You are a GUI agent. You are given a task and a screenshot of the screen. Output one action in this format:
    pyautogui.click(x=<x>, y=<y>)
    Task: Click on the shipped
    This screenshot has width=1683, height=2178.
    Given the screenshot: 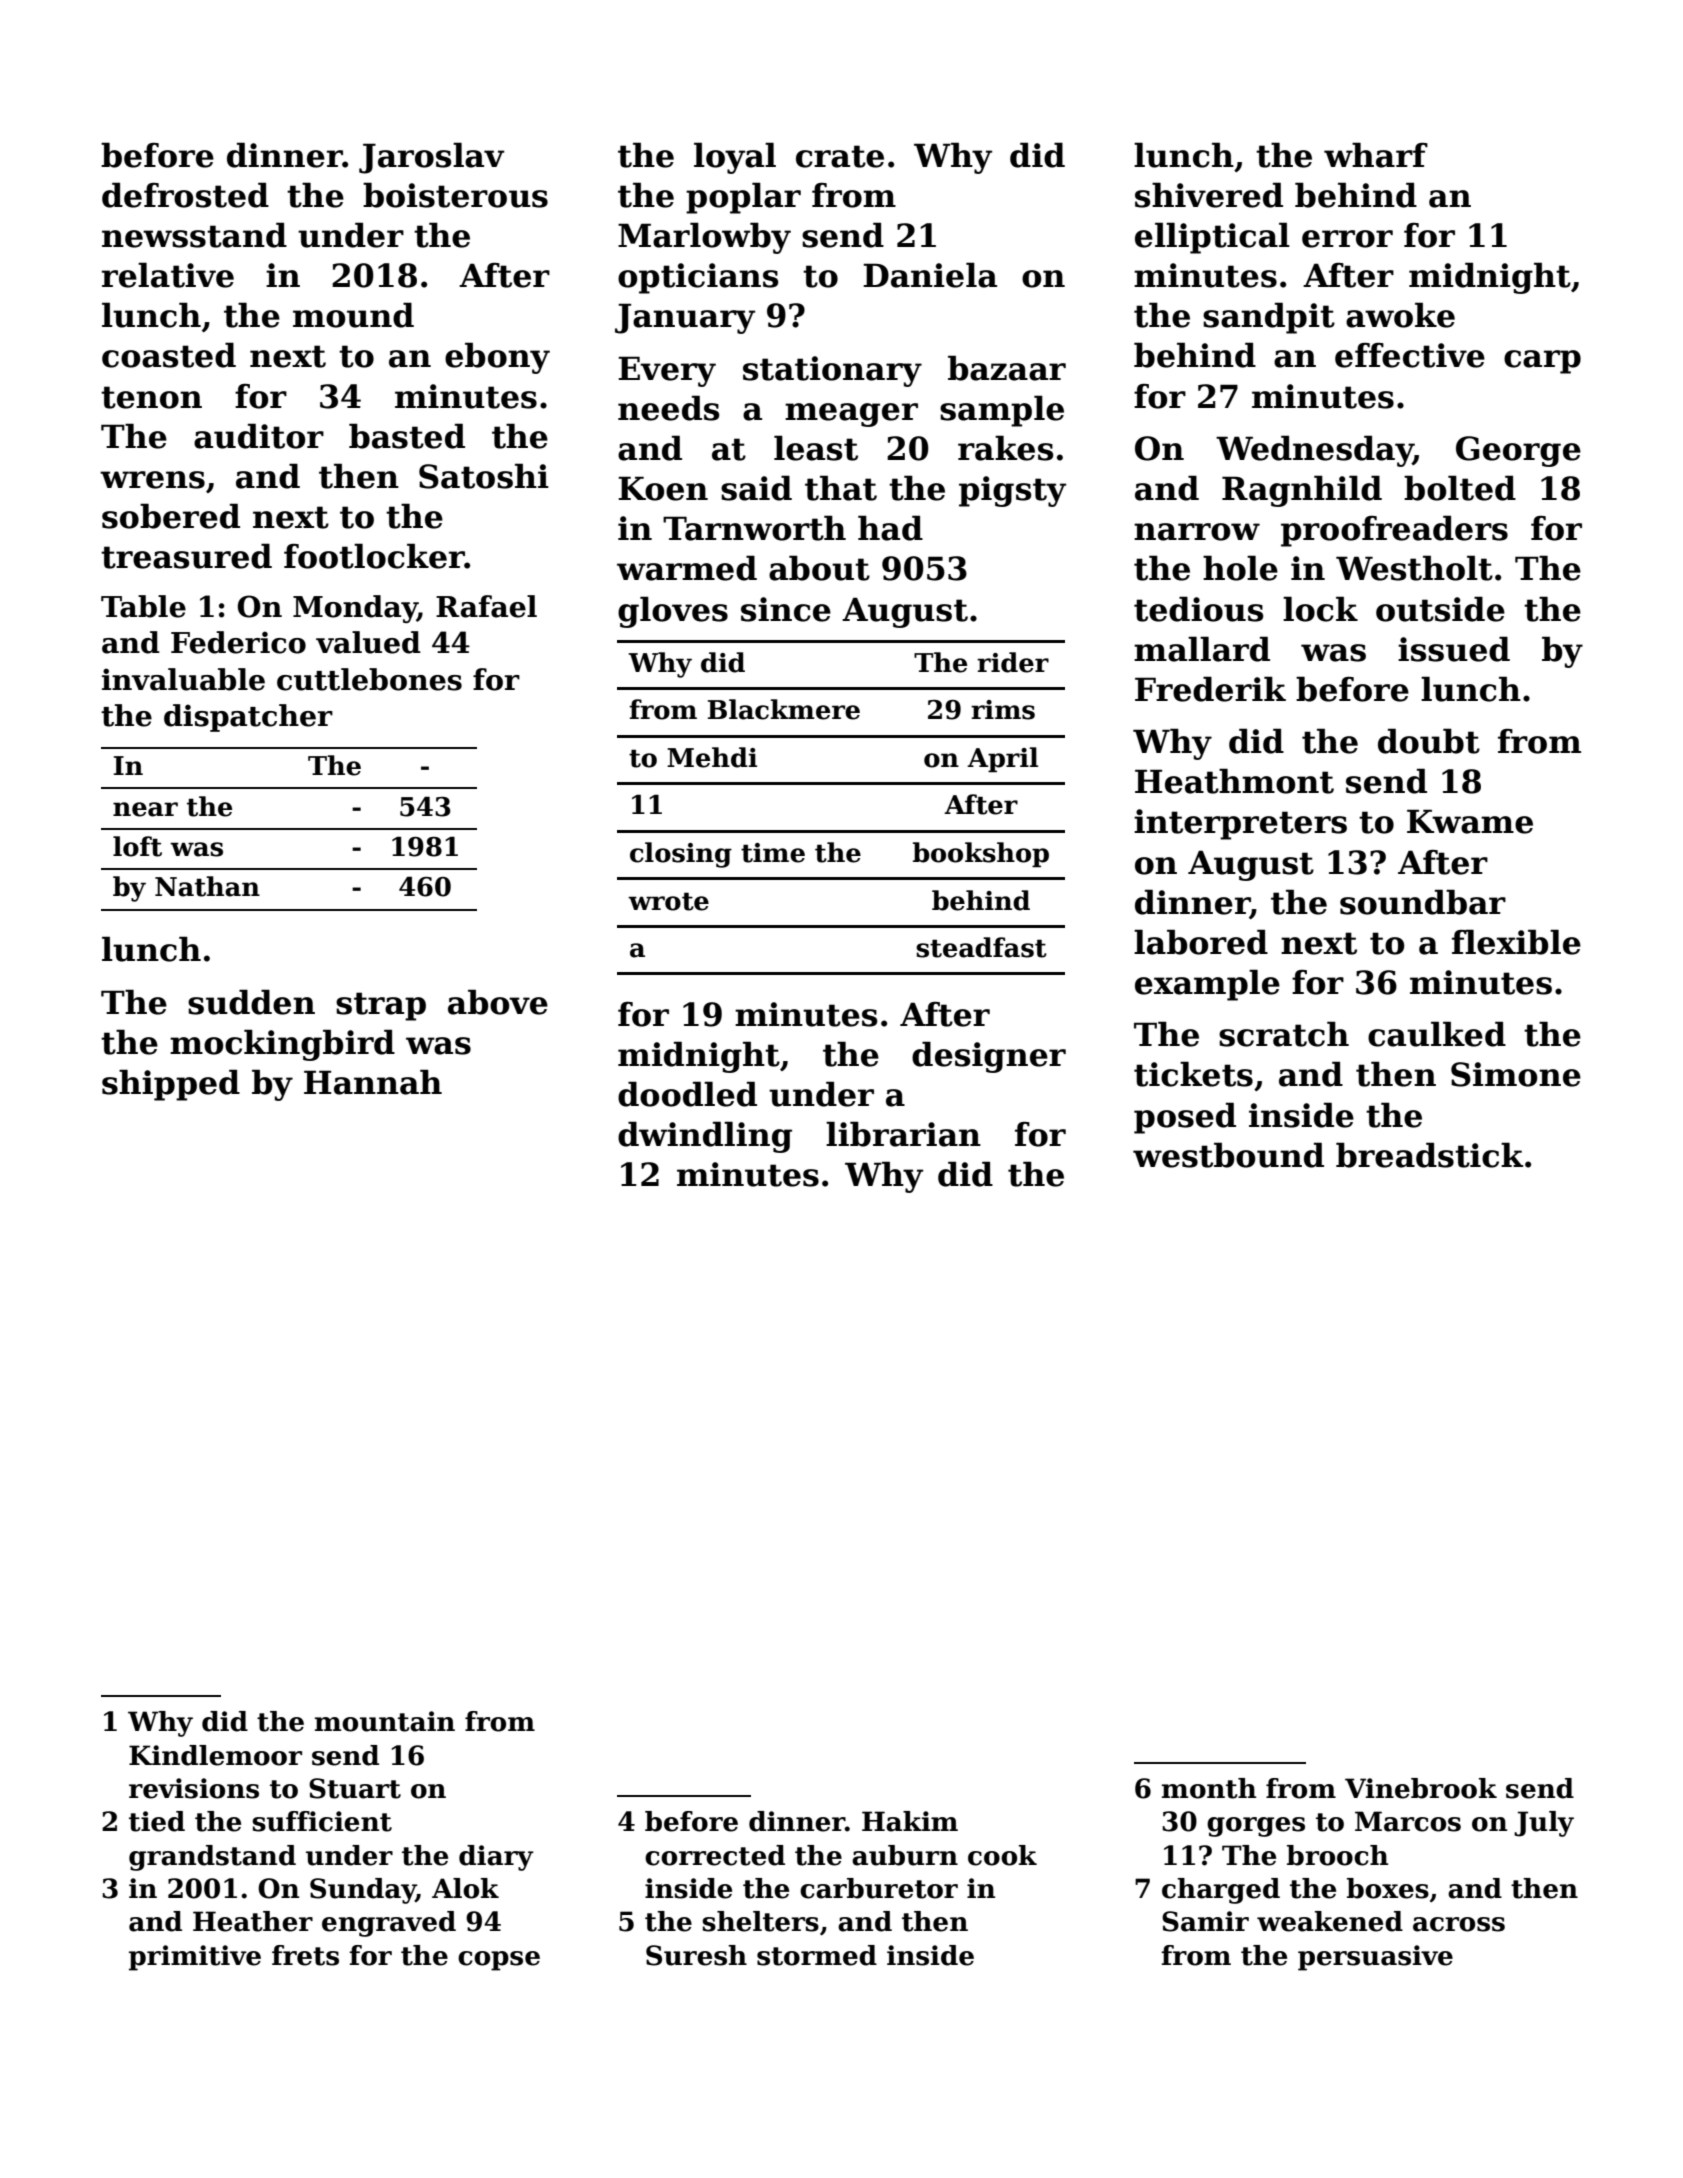 What is the action you would take?
    pyautogui.click(x=171, y=1085)
